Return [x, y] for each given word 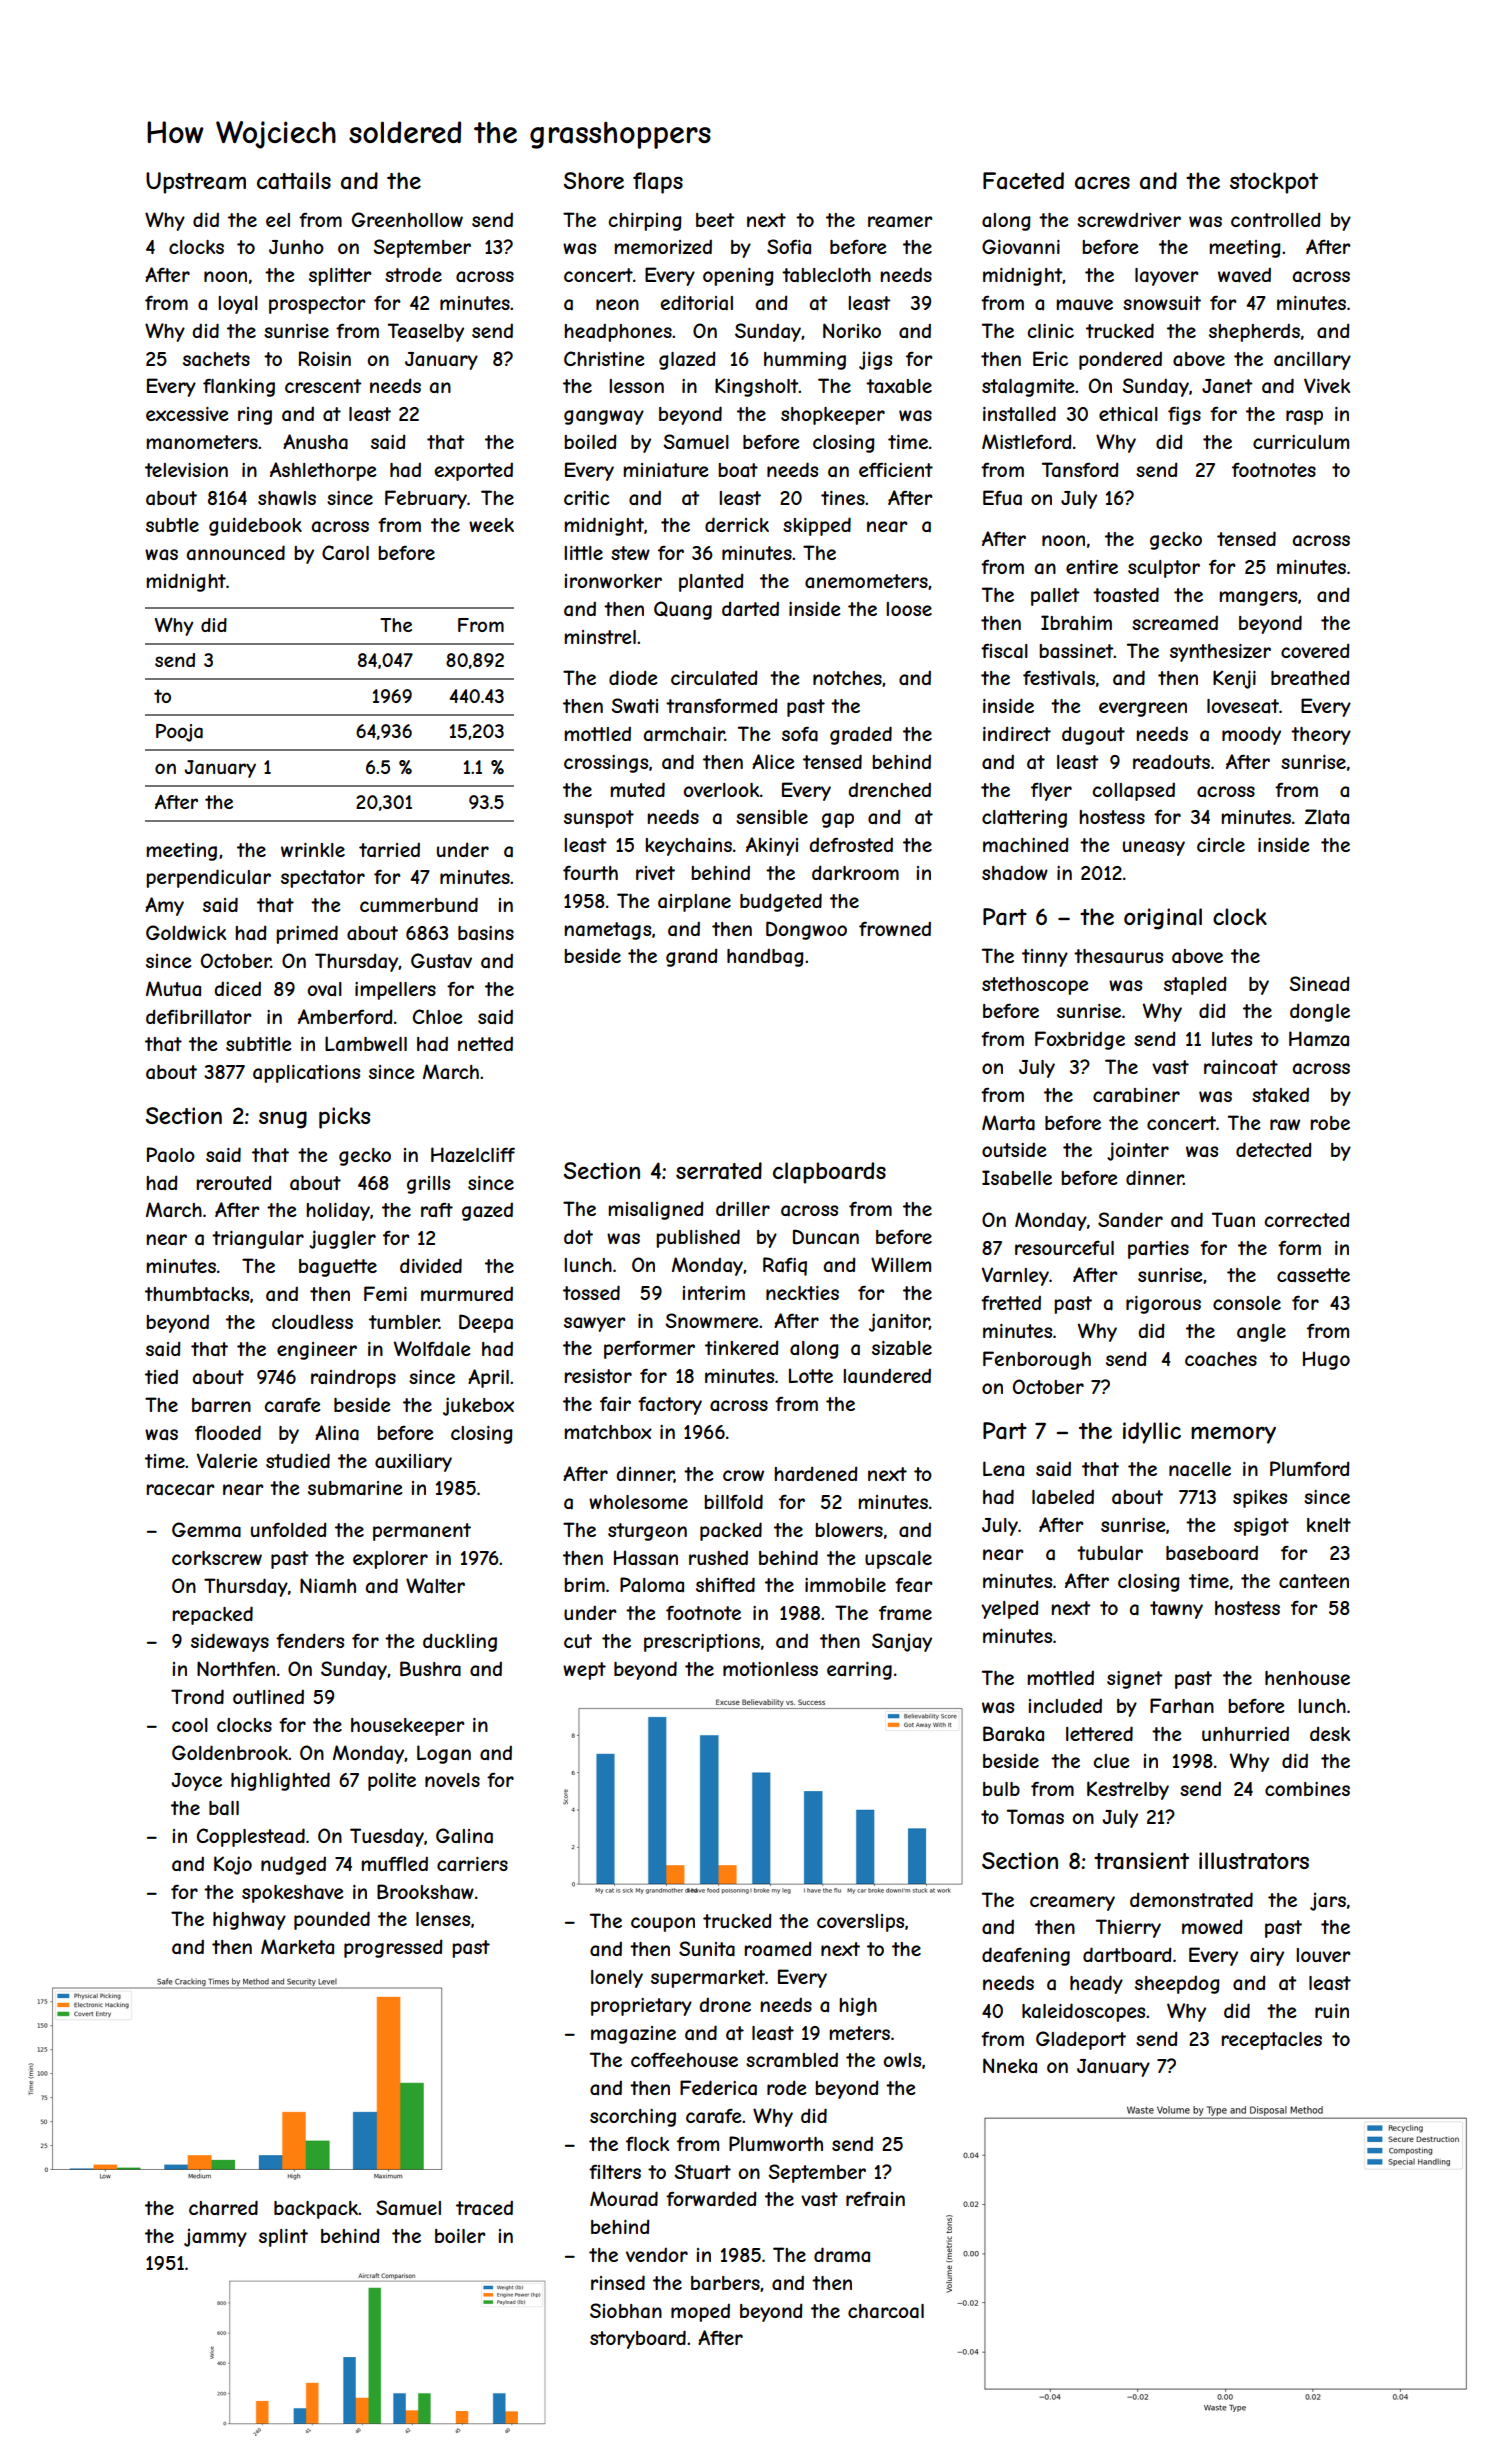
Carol [345, 552]
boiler [460, 2236]
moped [700, 2312]
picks [344, 1118]
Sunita [707, 1949]
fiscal [1004, 651]
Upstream [196, 183]
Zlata [1327, 817]
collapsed [1133, 791]
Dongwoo [806, 930]
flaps [658, 183]
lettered [1099, 1733]
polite [392, 1782]
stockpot [1274, 183]
